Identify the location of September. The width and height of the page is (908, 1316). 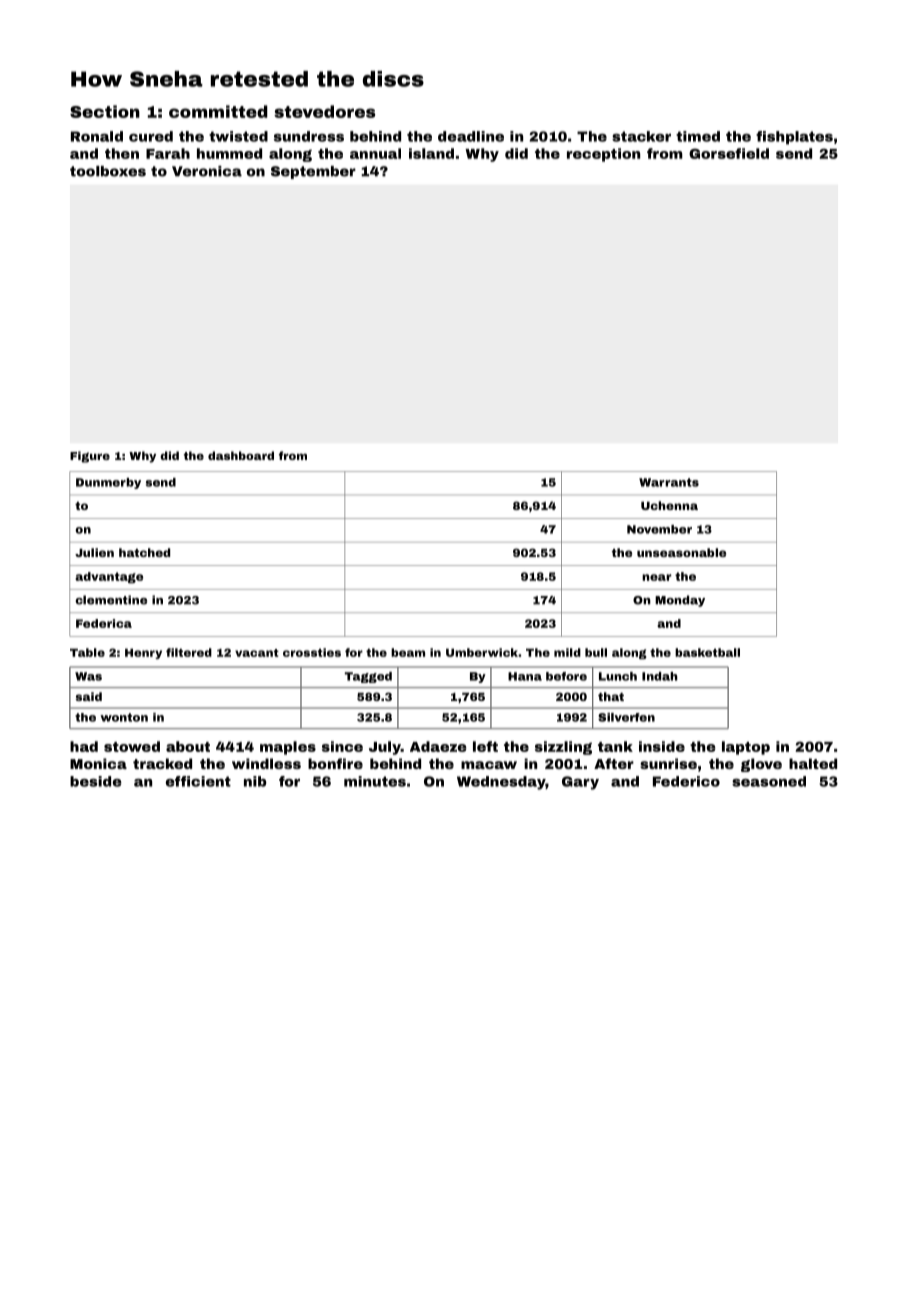
(313, 172).
